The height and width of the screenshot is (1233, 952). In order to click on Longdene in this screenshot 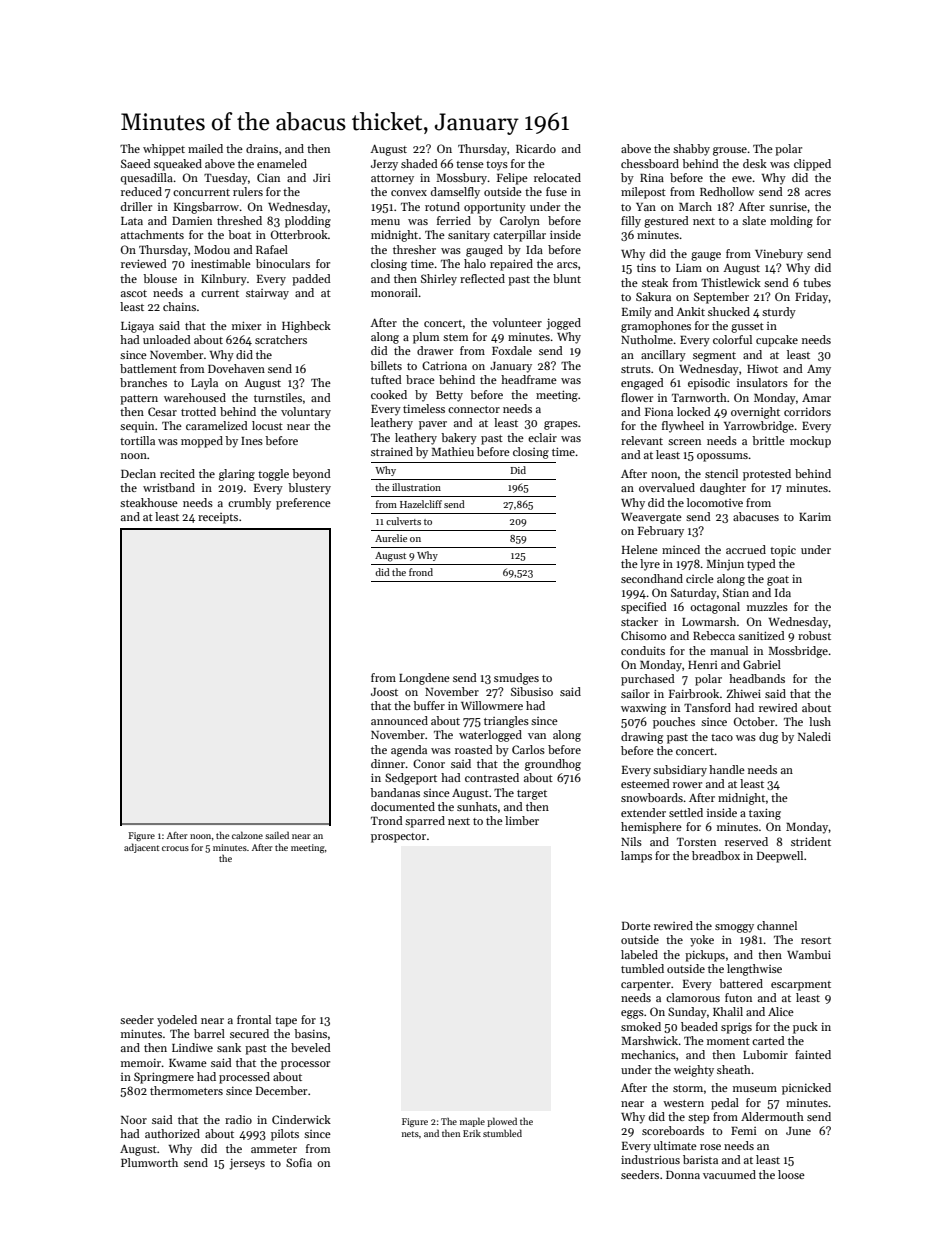, I will do `click(424, 679)`.
